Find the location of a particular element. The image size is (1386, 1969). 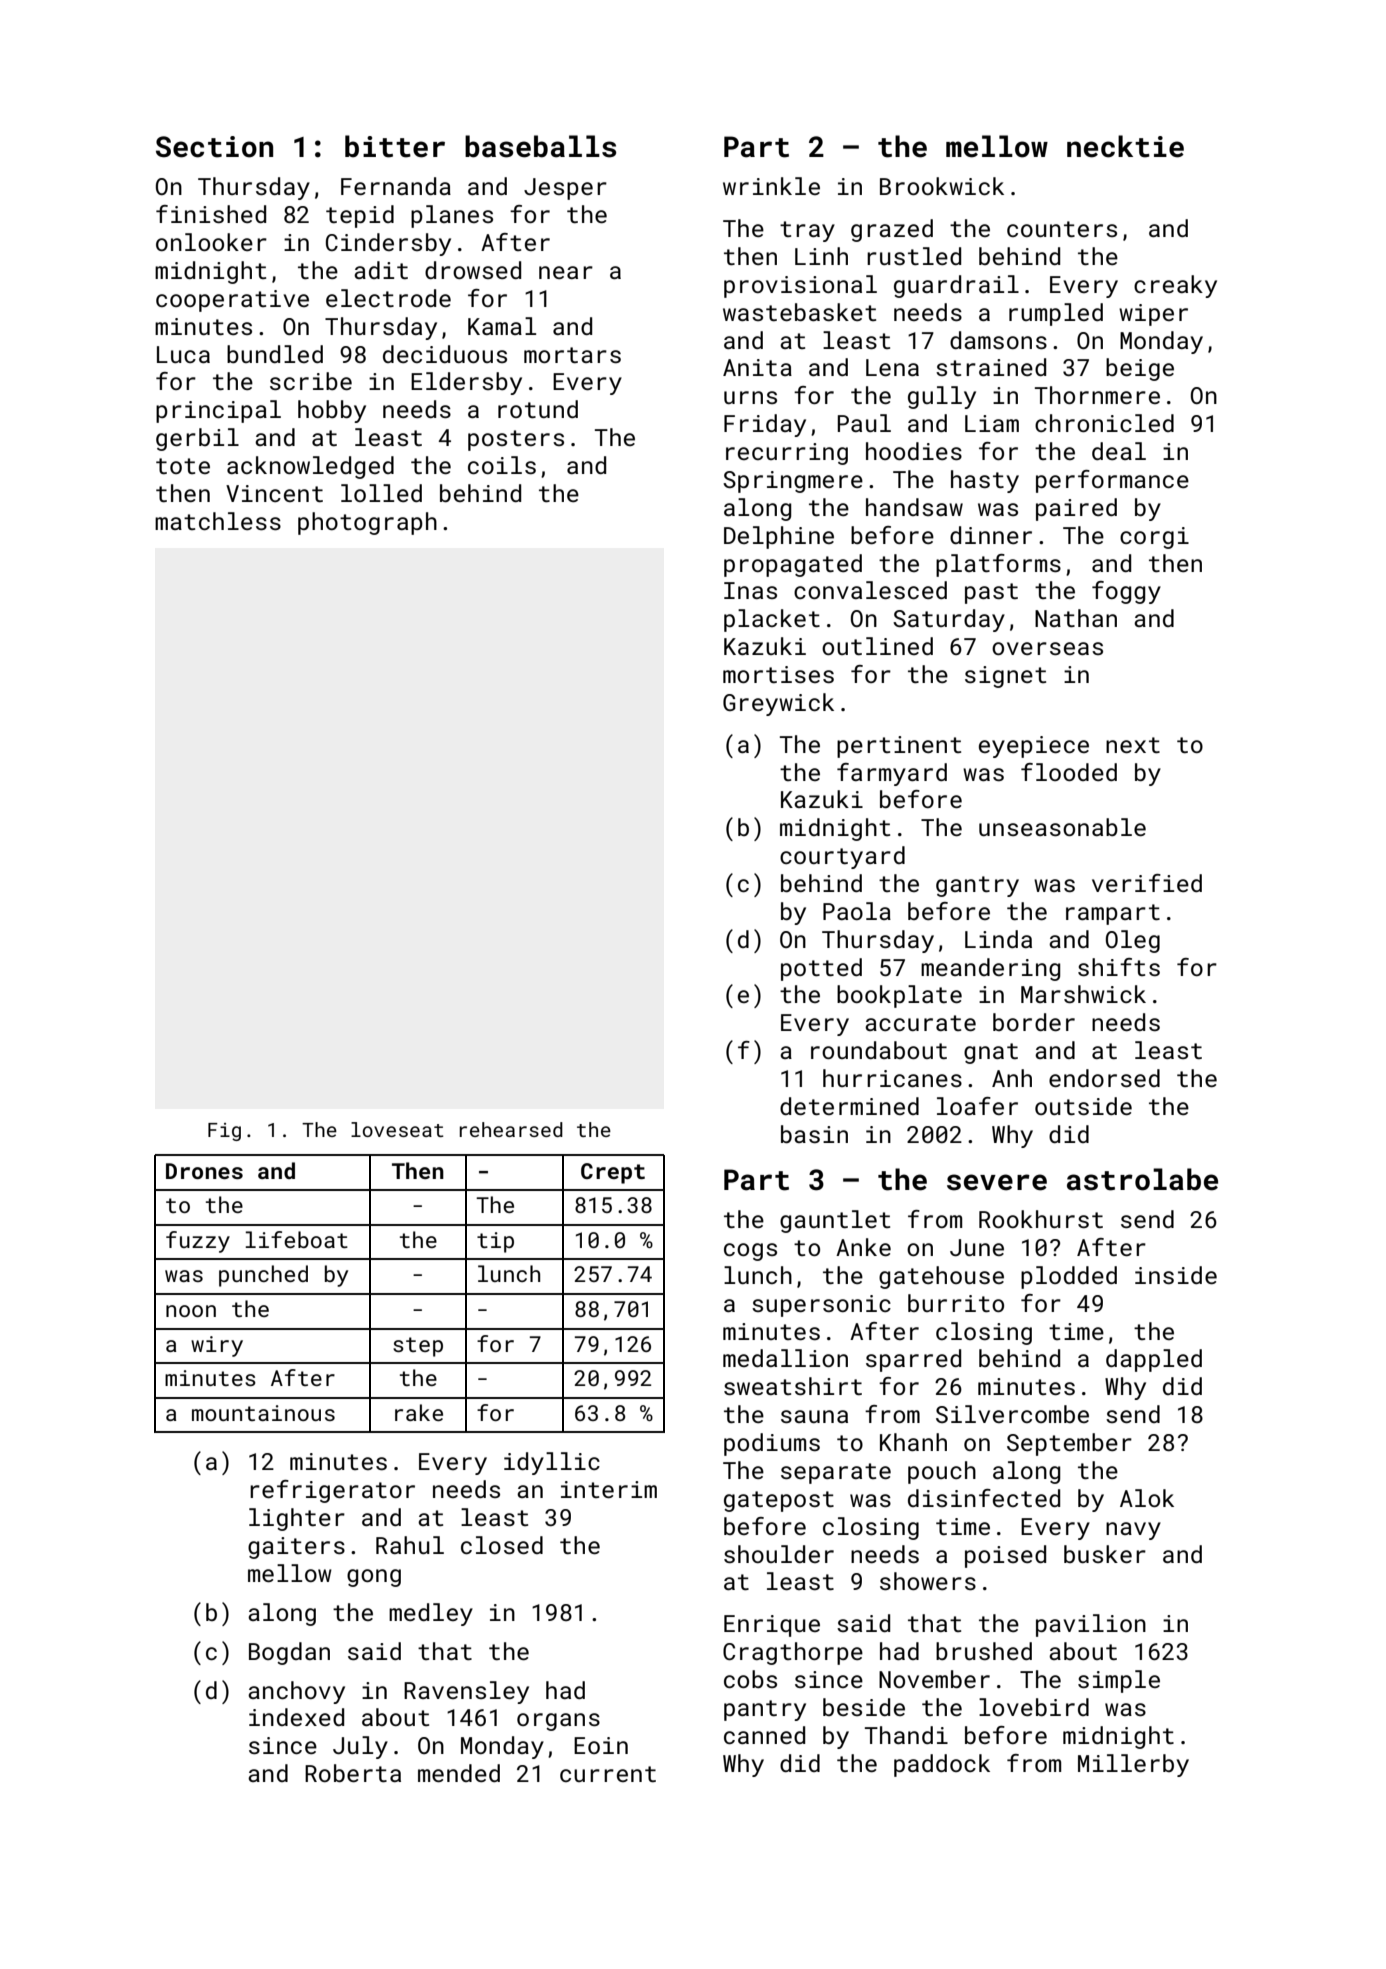

Enrique is located at coordinates (772, 1626).
